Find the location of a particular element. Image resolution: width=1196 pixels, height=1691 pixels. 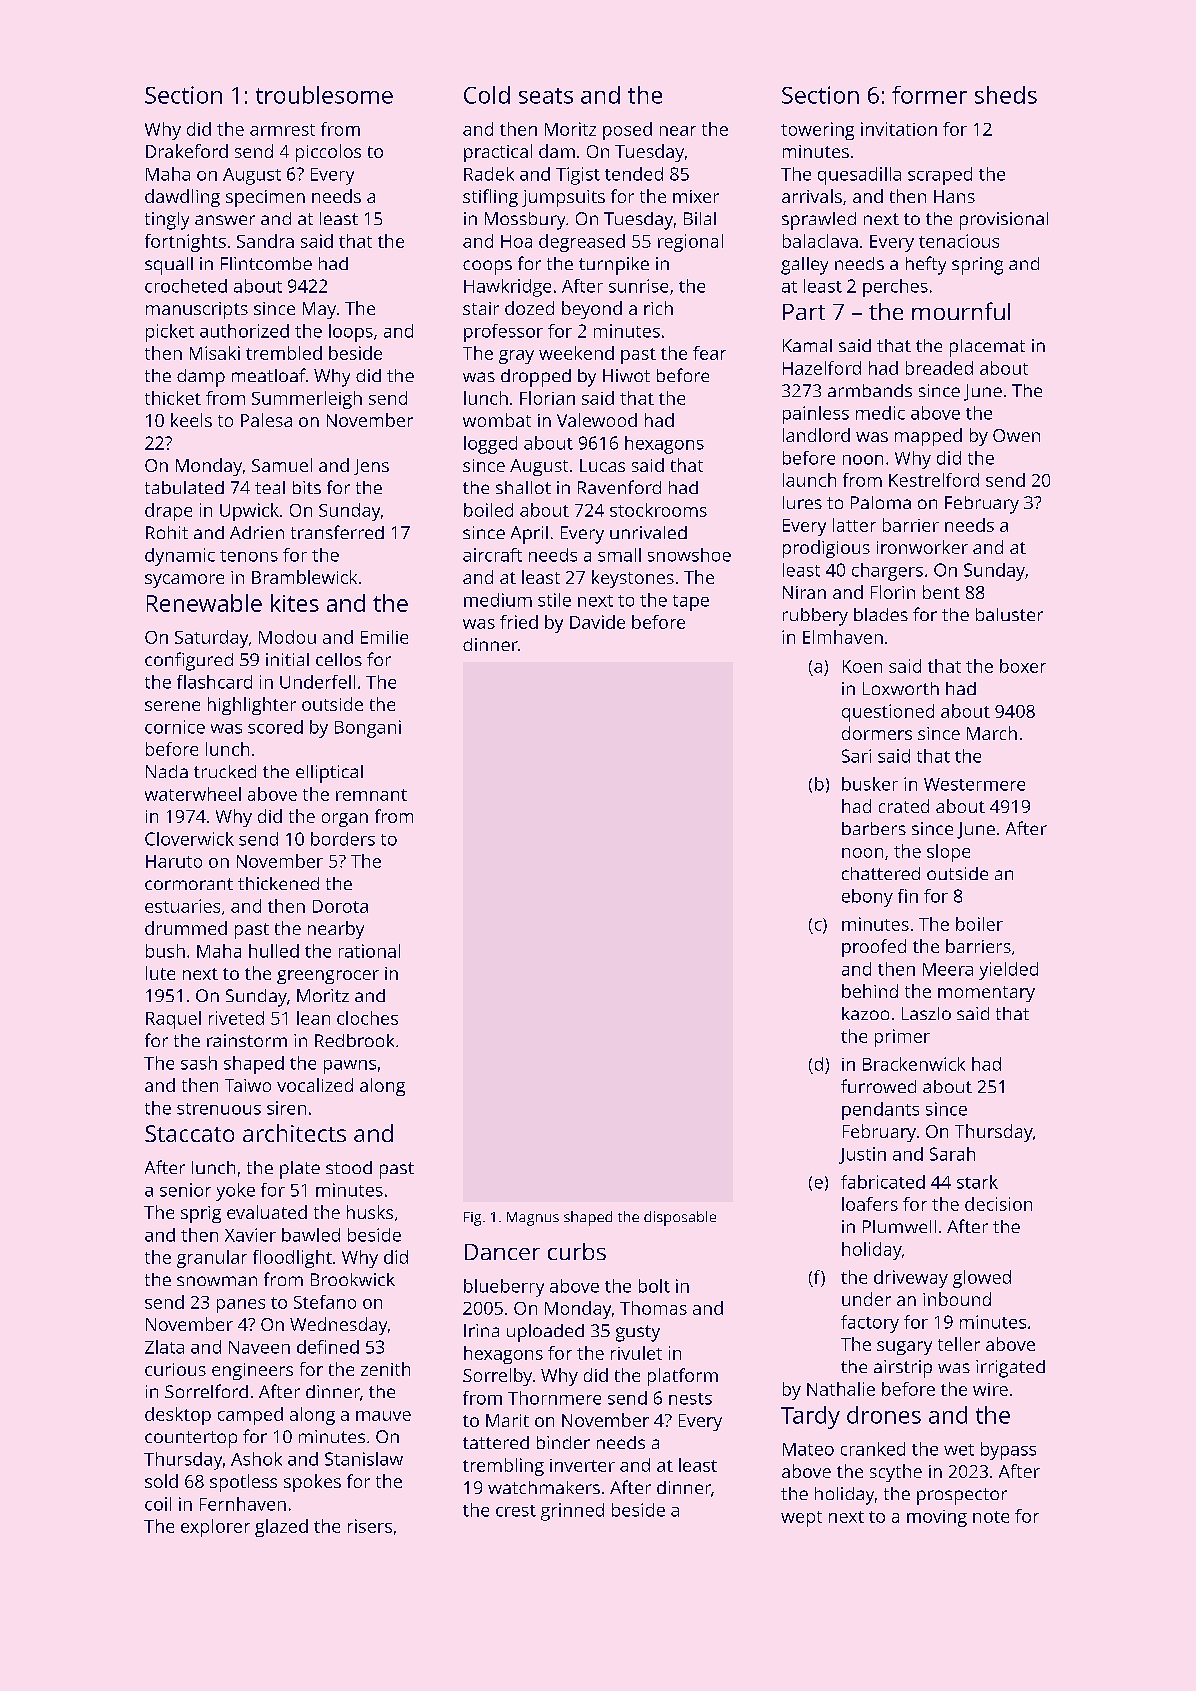

rivulet is located at coordinates (636, 1353).
